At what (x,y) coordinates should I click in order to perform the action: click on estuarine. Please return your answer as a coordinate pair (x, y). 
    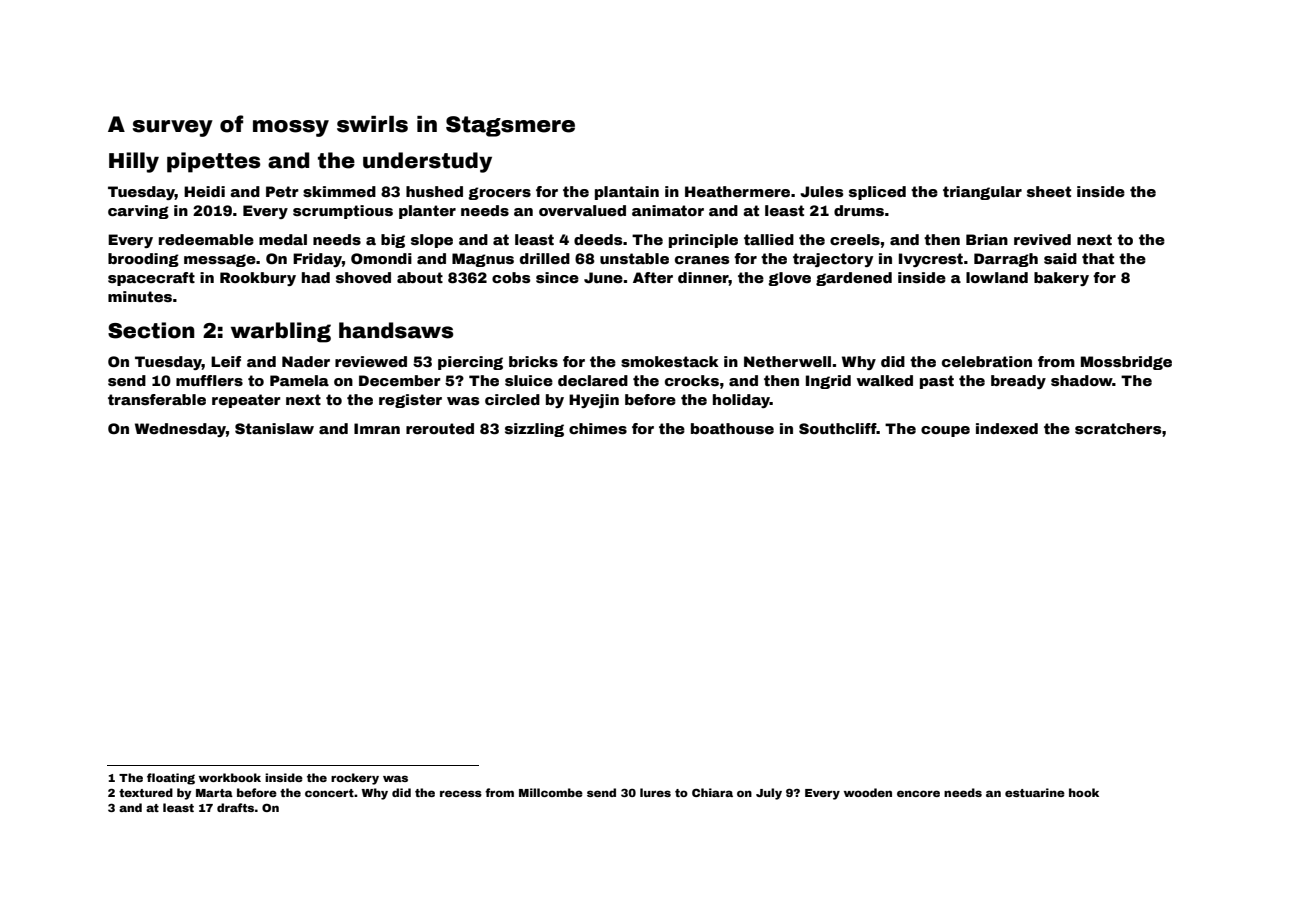
    Looking at the image, I should click on (1035, 792).
